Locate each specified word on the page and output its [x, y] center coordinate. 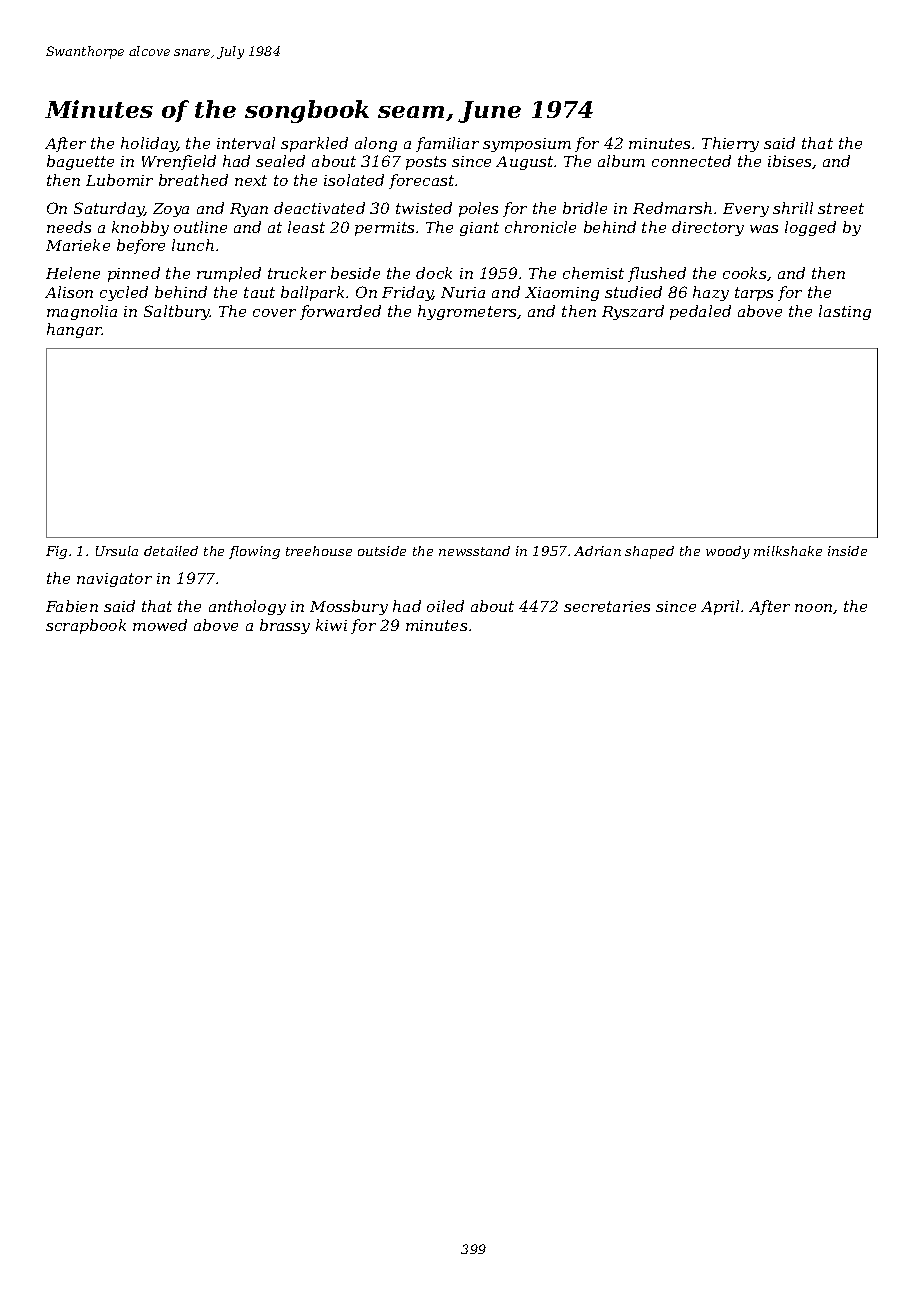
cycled [124, 293]
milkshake [788, 551]
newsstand [474, 551]
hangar [74, 330]
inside [847, 551]
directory [708, 228]
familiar [447, 144]
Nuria [463, 292]
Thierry [730, 144]
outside [382, 551]
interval [246, 143]
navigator [114, 580]
